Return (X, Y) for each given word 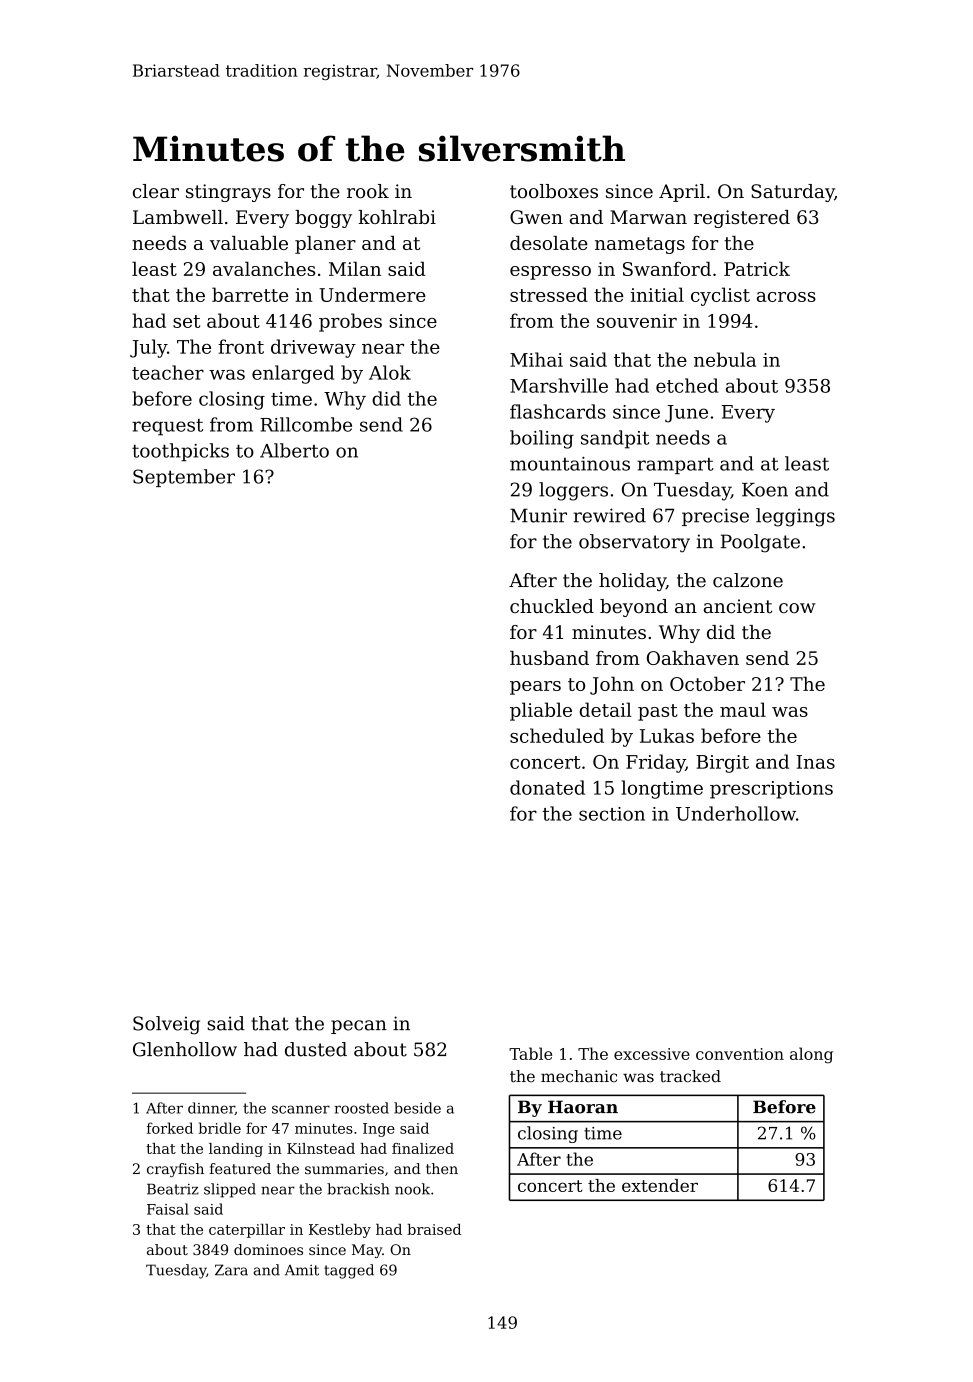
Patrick (757, 268)
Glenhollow (185, 1049)
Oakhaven (693, 658)
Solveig (166, 1025)
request (167, 427)
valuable (249, 243)
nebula (725, 359)
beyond (634, 608)
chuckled (552, 606)
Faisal (168, 1209)
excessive (652, 1054)
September (184, 478)
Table (530, 1053)
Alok (390, 372)
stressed (549, 294)
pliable (541, 711)
